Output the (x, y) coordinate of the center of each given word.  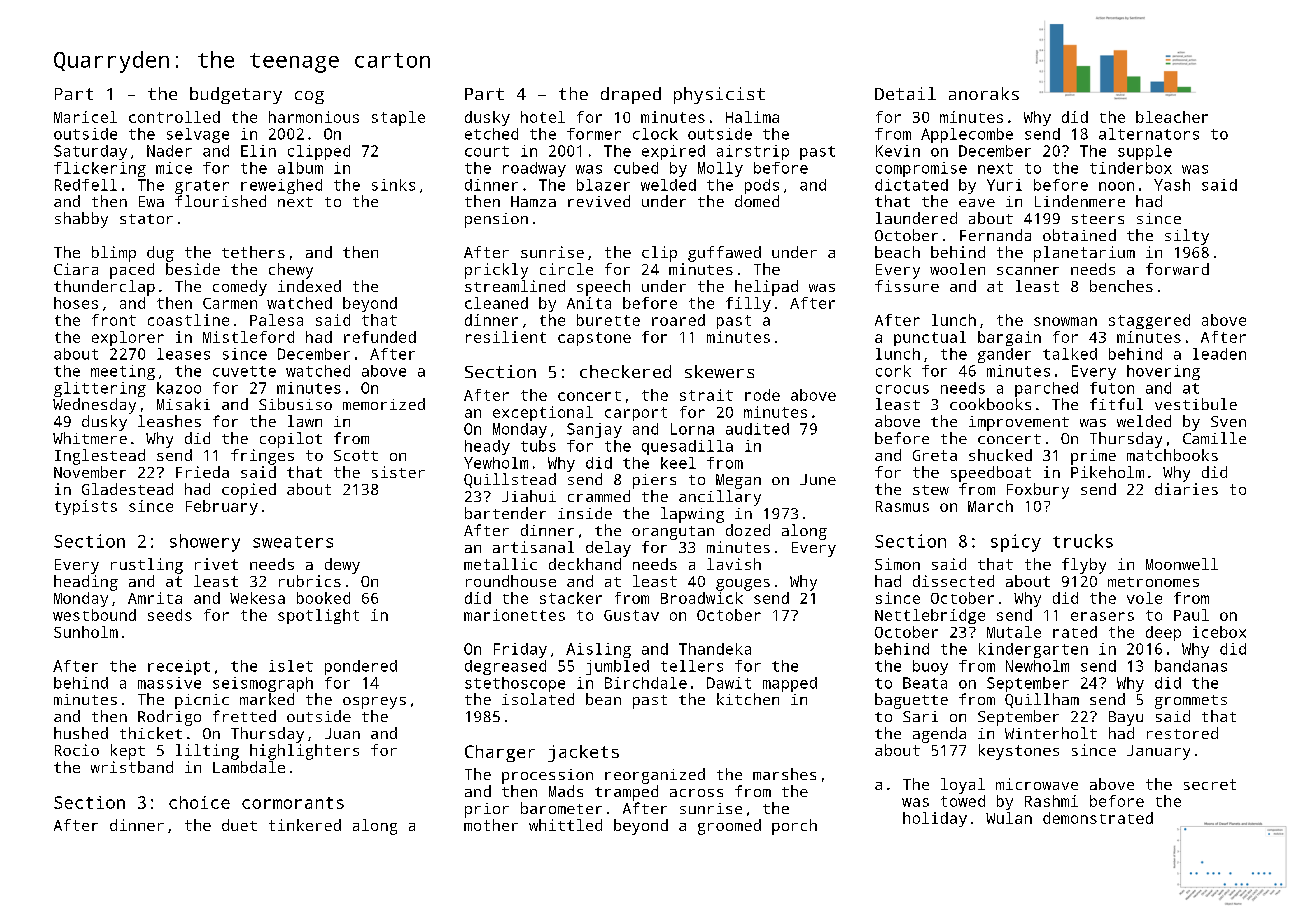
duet (239, 825)
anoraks (984, 93)
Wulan (1009, 818)
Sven (1228, 421)
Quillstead (510, 480)
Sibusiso (295, 404)
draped (631, 95)
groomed (729, 827)
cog (309, 97)
